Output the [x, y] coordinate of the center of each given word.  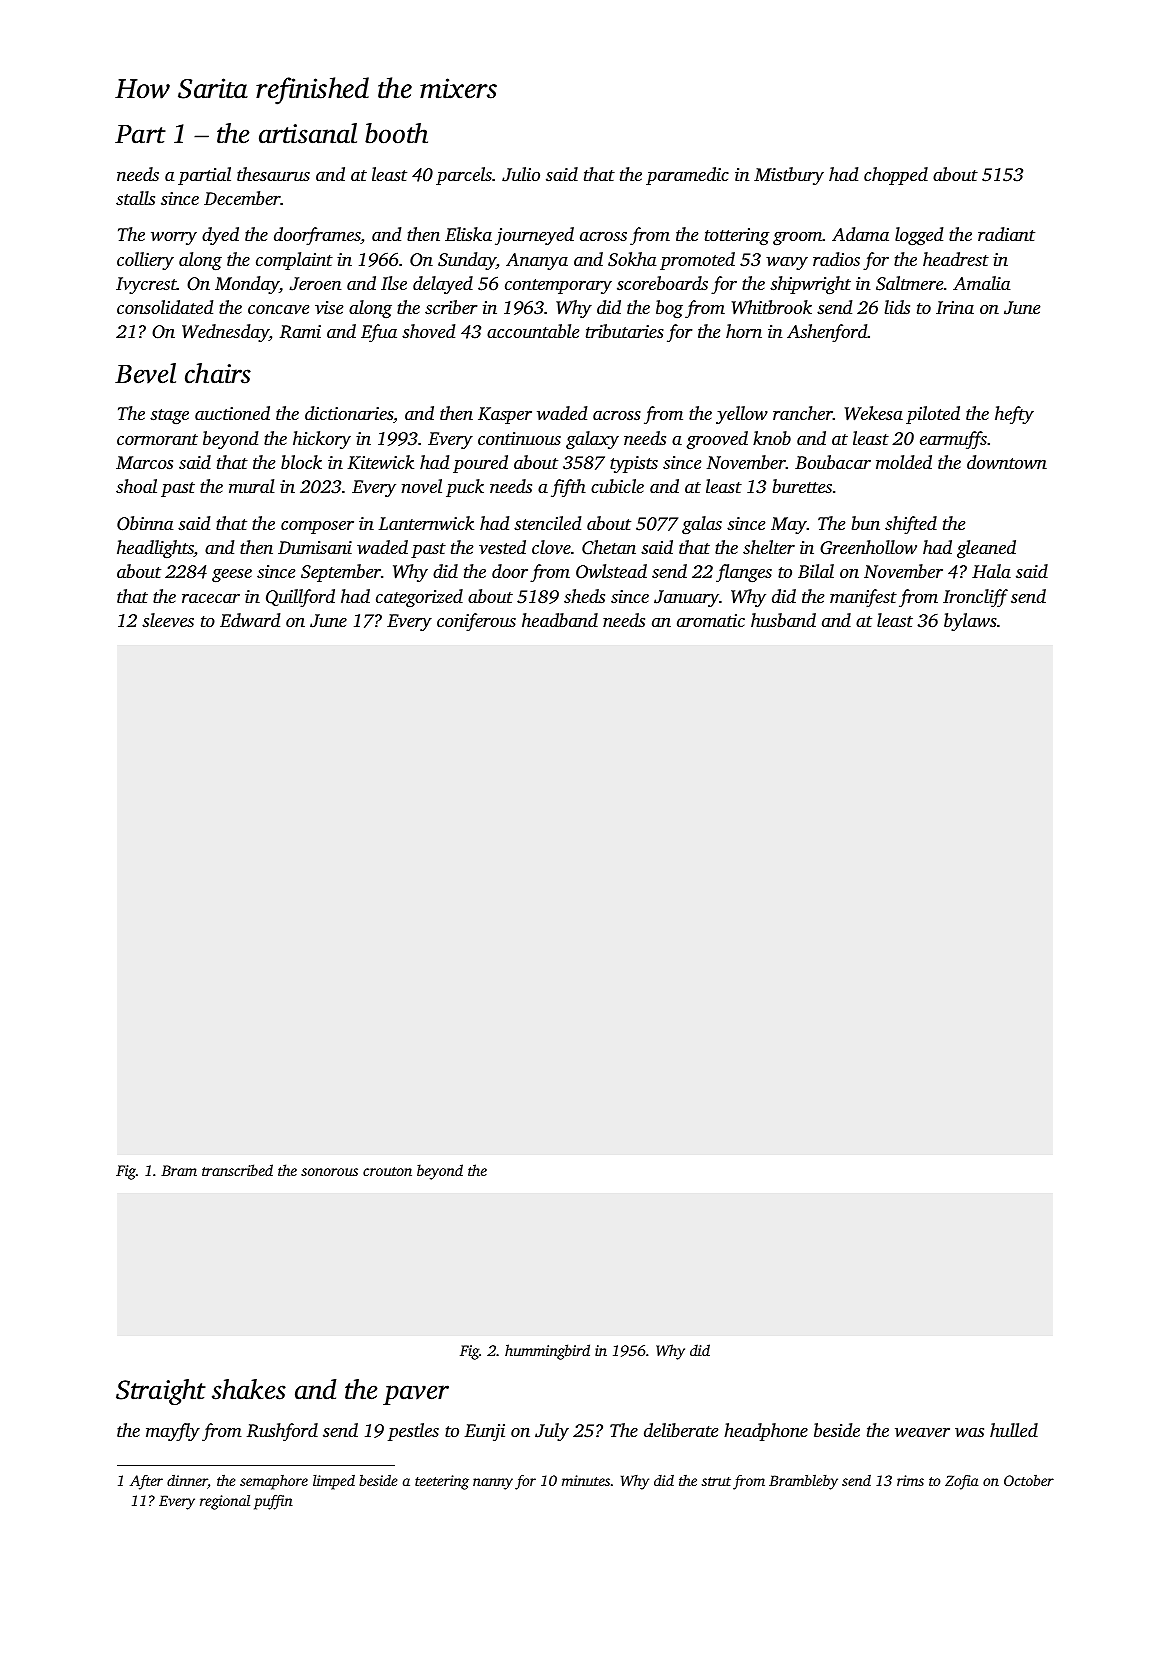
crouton [387, 1171]
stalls [135, 198]
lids [897, 307]
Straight [161, 1392]
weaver [922, 1432]
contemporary [558, 286]
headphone [766, 1432]
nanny [493, 1484]
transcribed [237, 1170]
